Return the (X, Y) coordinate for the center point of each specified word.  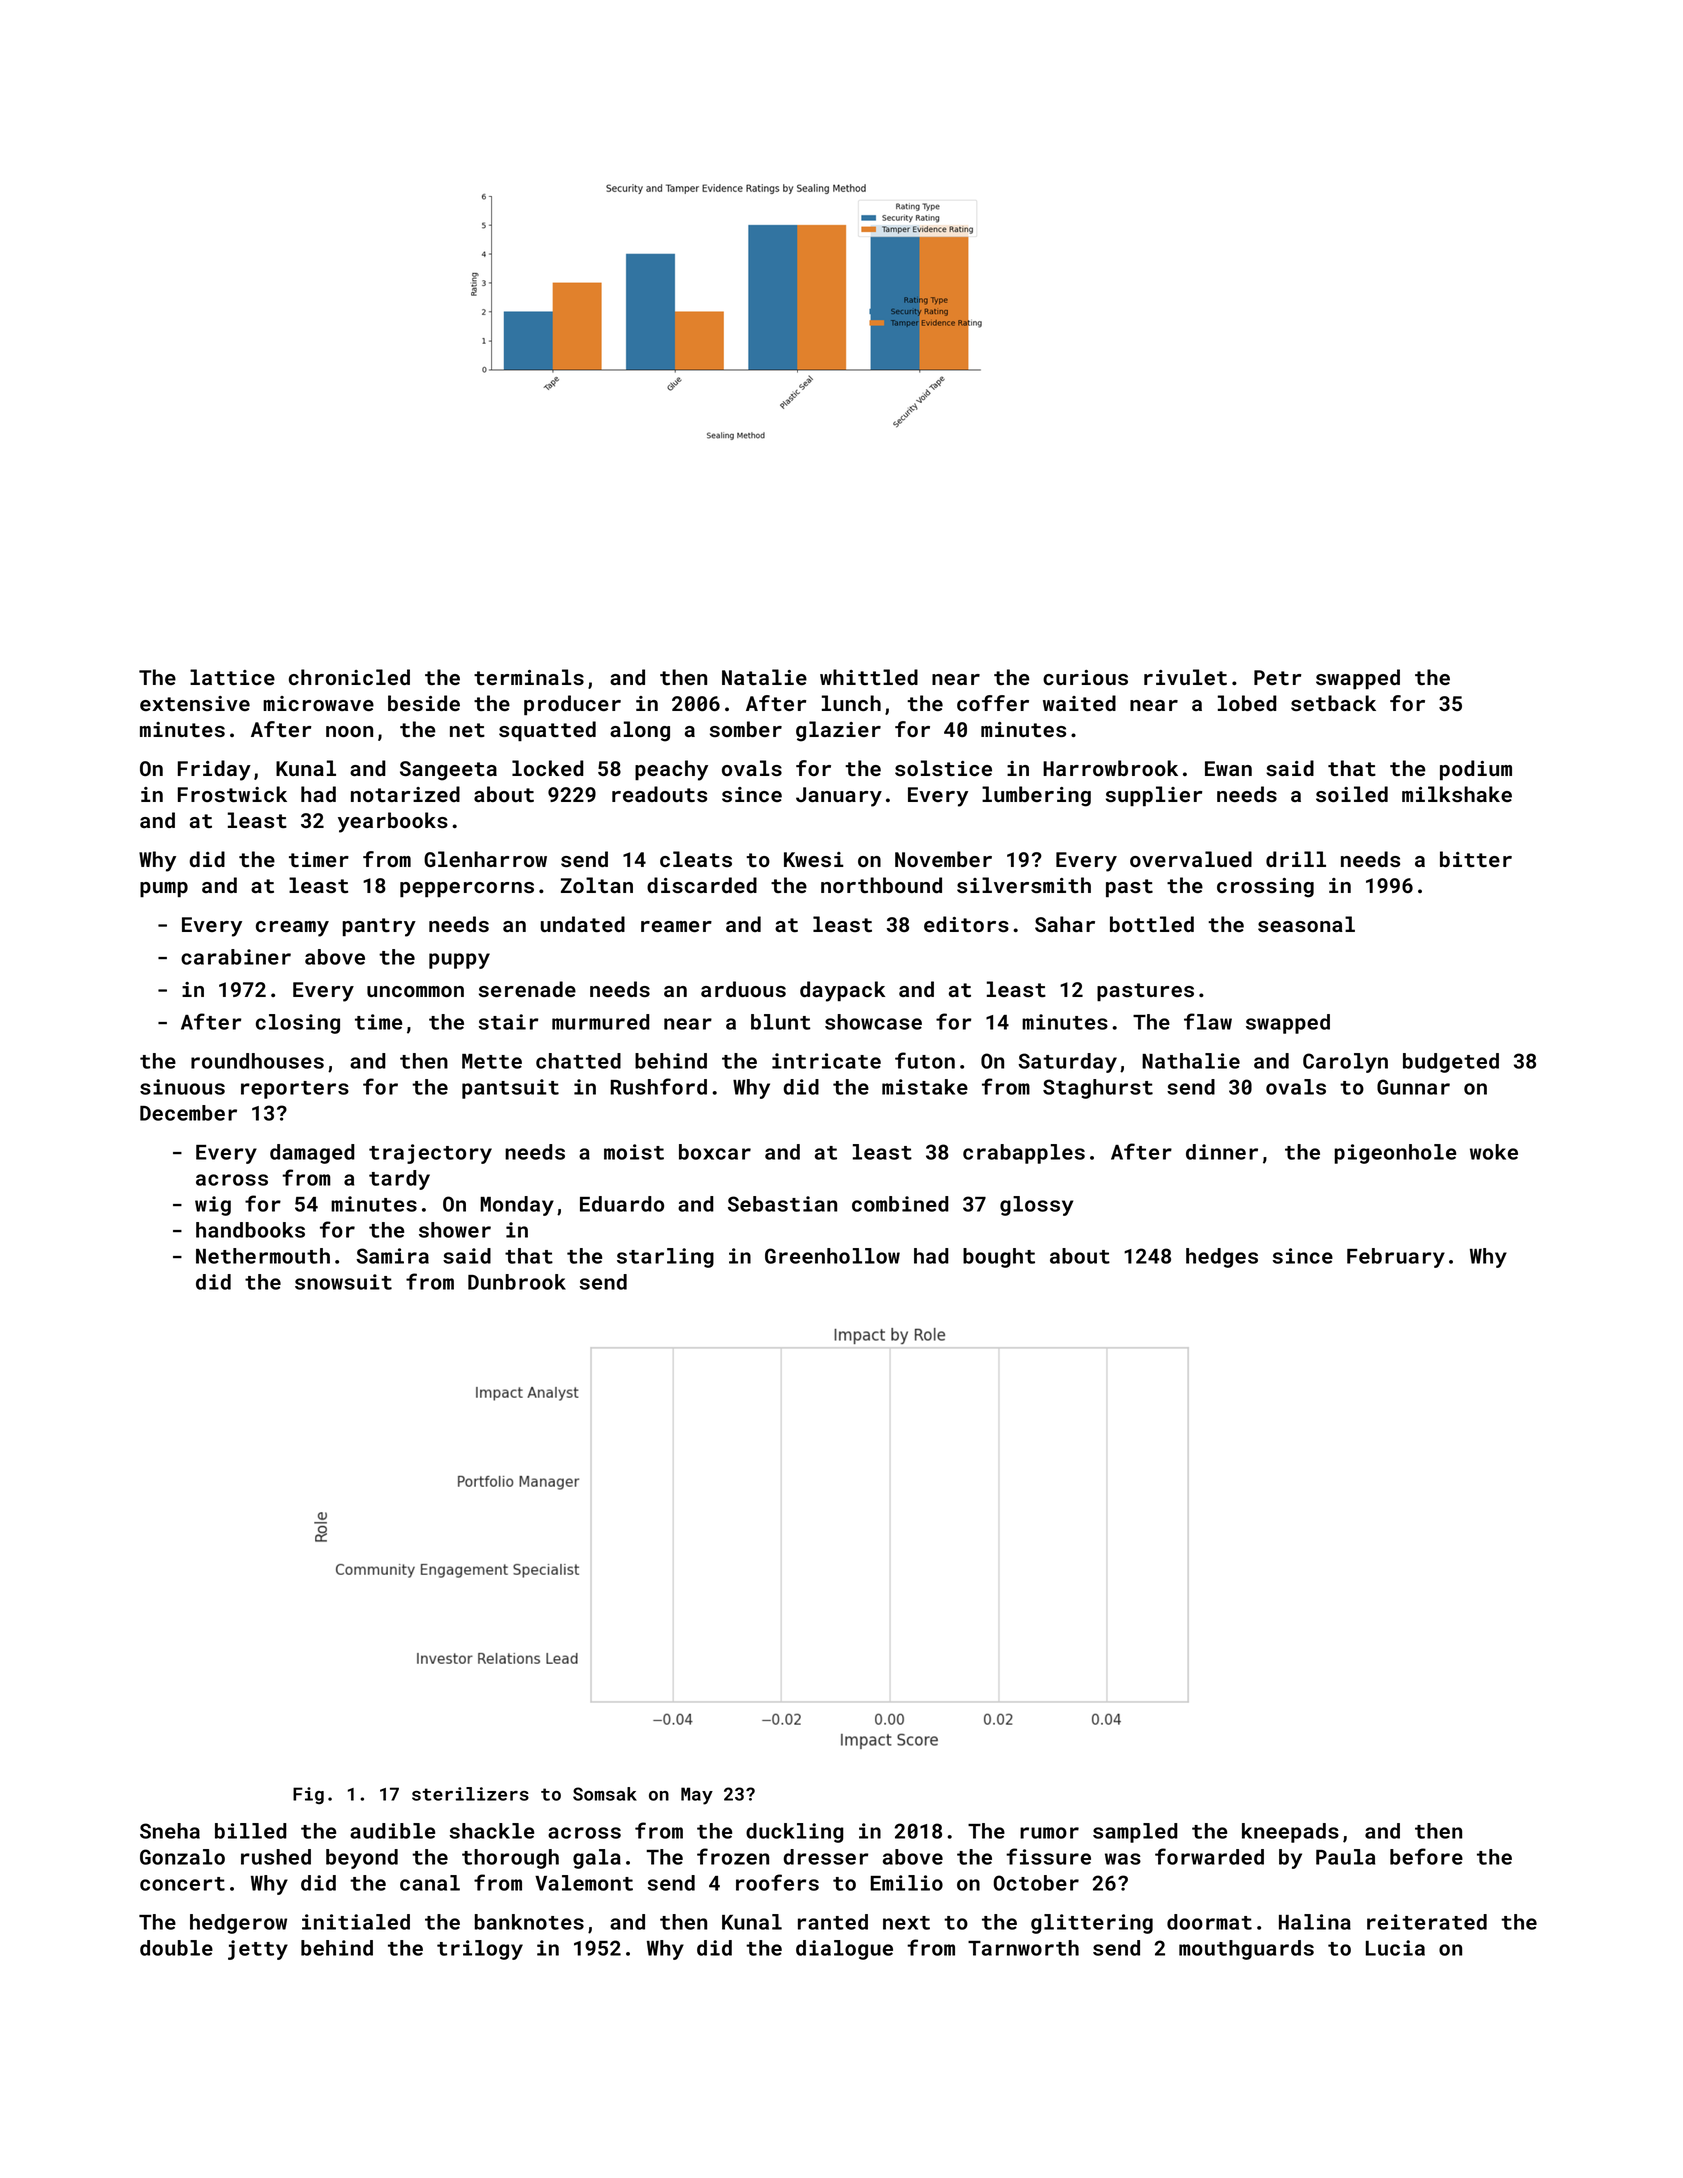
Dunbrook (517, 1282)
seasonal (1306, 924)
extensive (195, 703)
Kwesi (814, 859)
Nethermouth (263, 1256)
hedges (1222, 1258)
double (176, 1948)
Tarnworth (1023, 1948)
